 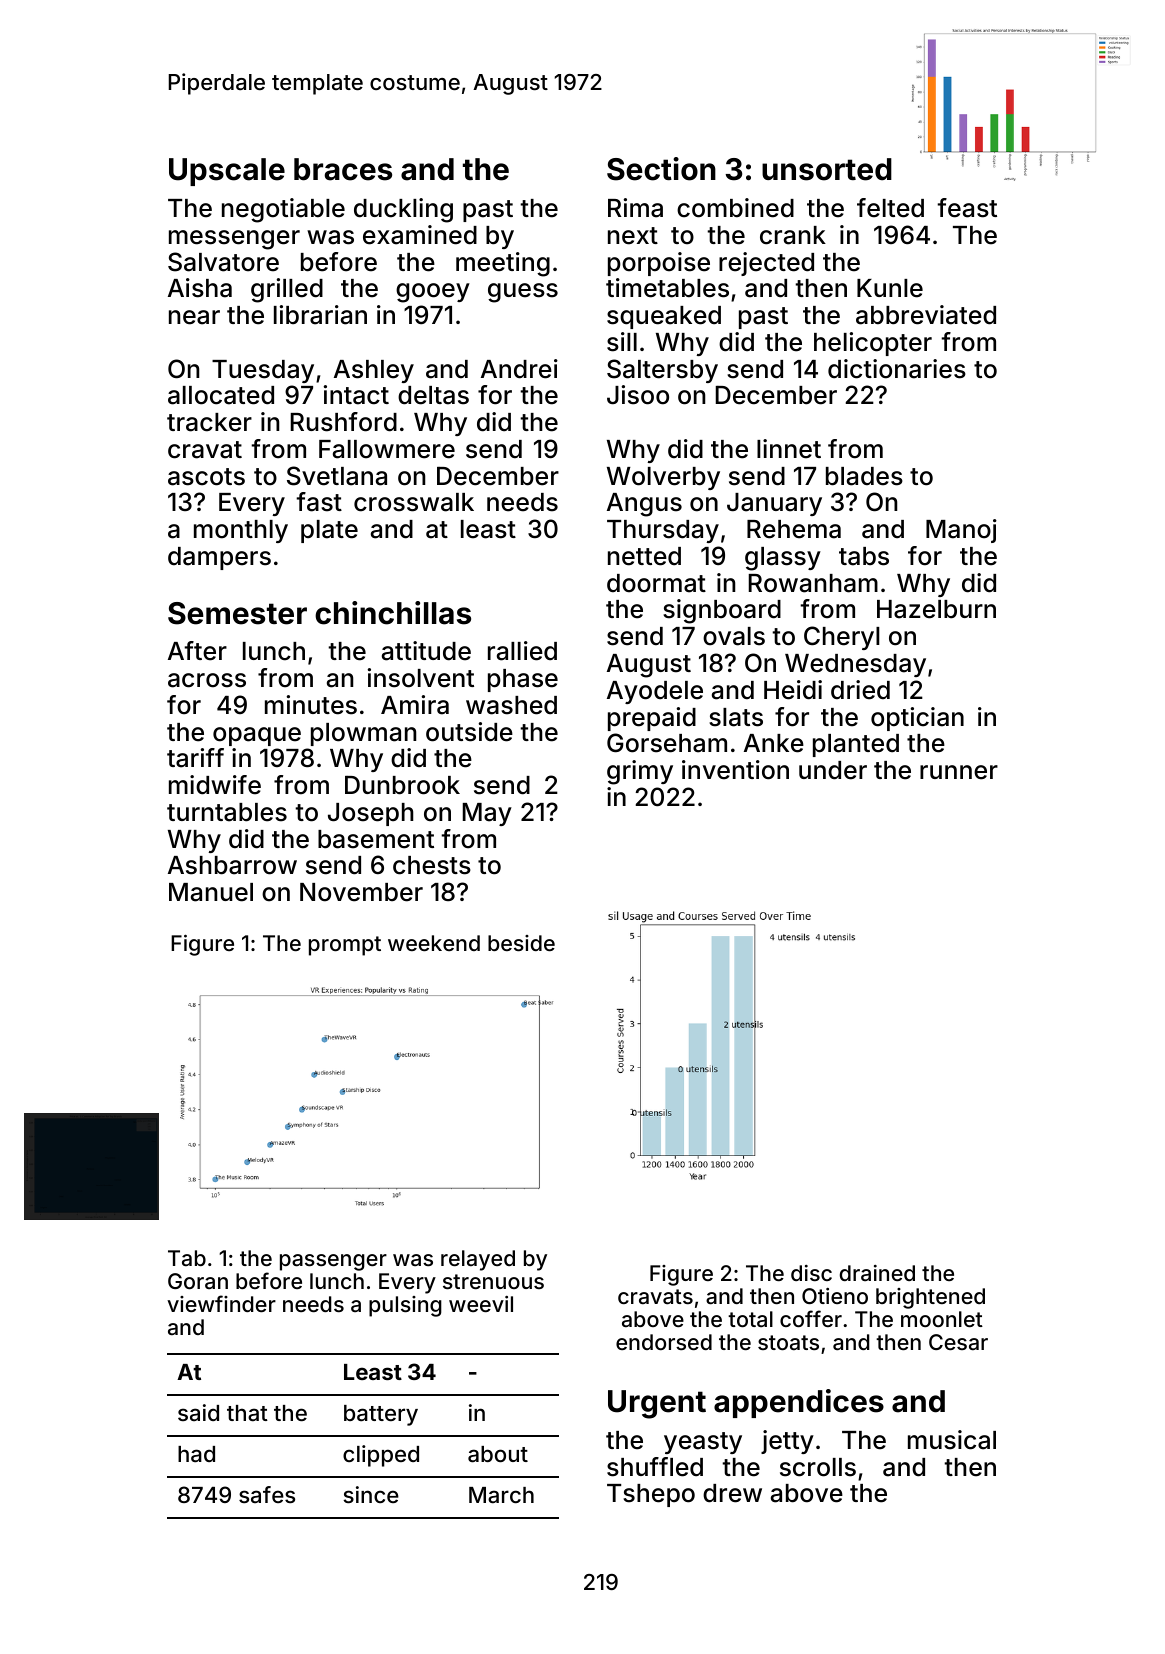 What do you see at coordinates (827, 169) in the document?
I see `unsorted` at bounding box center [827, 169].
